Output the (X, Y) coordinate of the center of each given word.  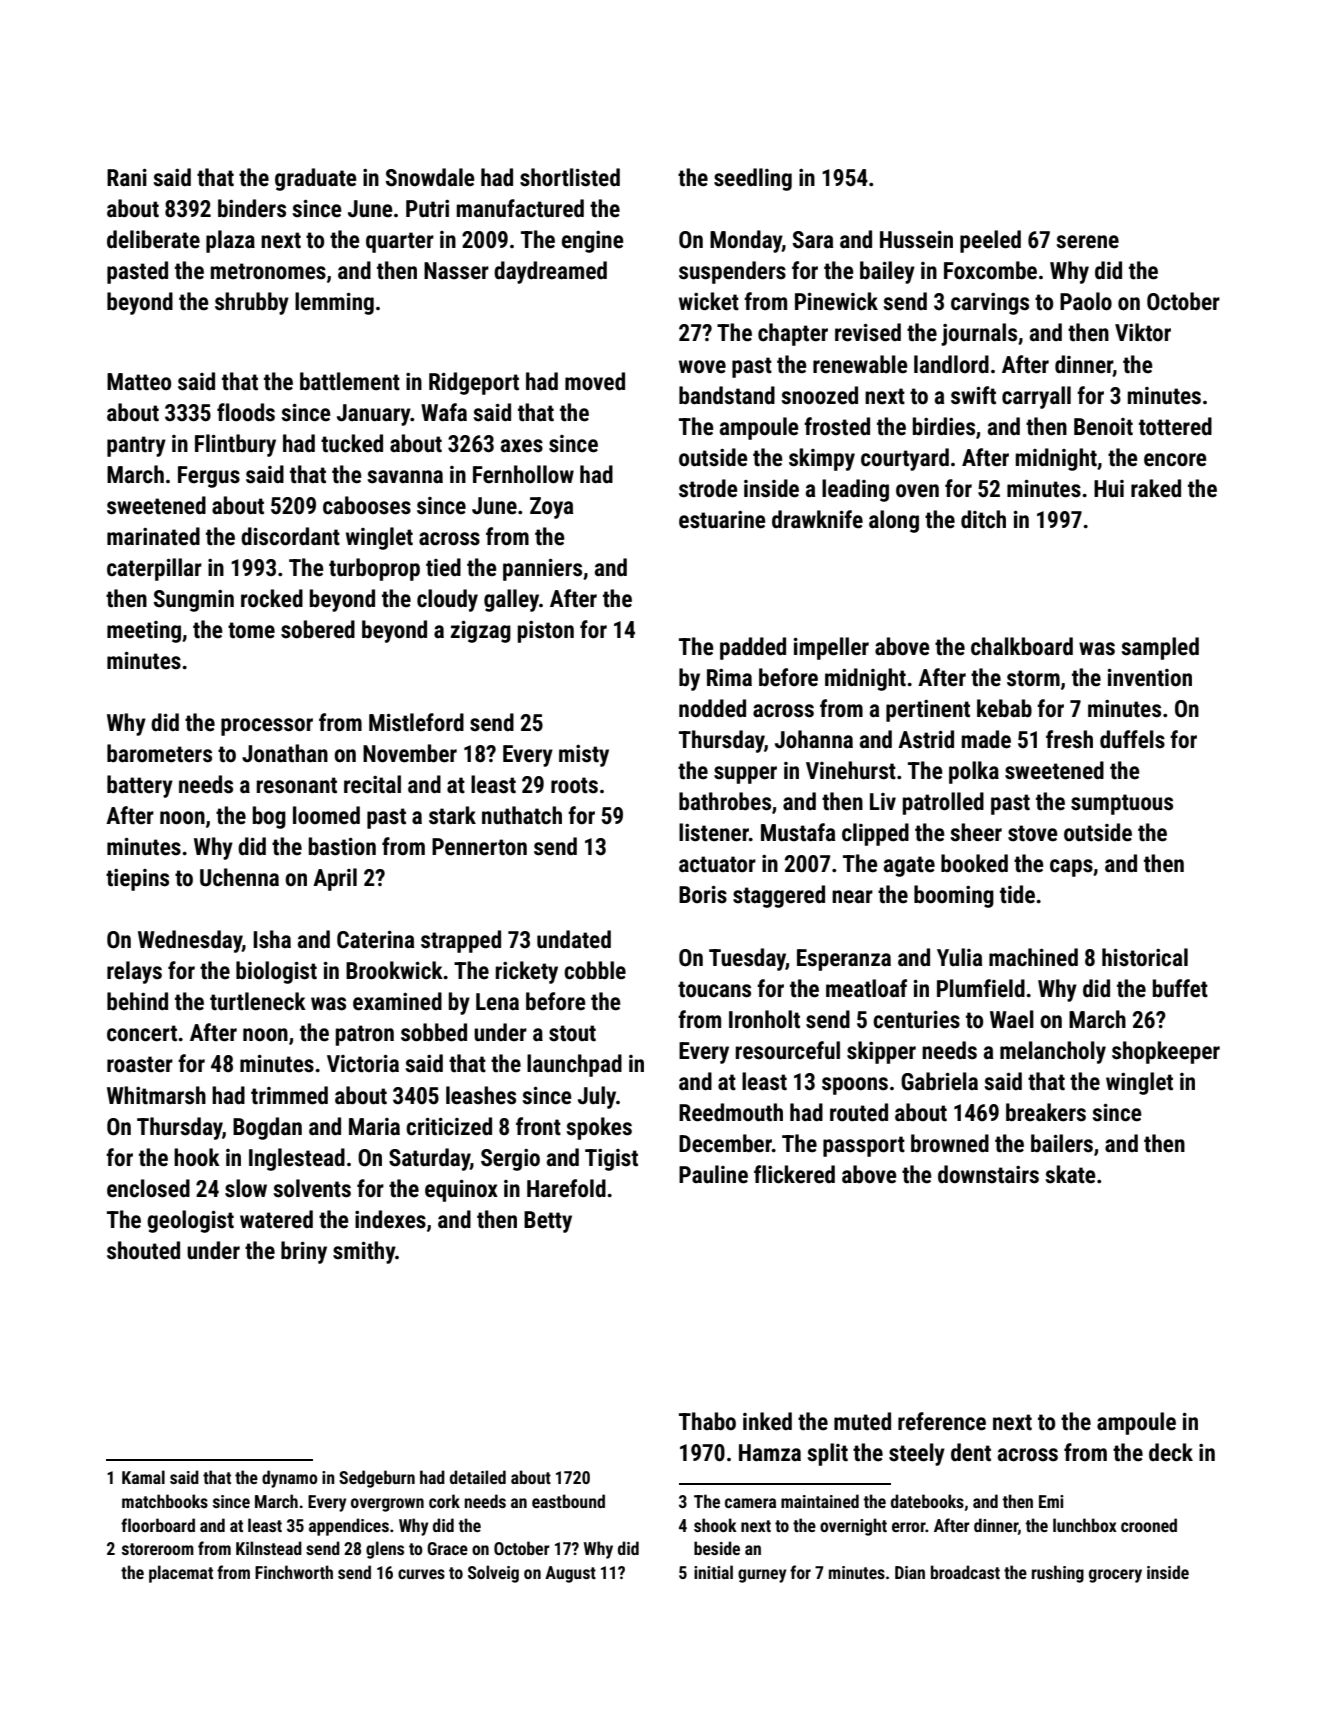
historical (1145, 957)
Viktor (1143, 332)
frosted (837, 426)
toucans (714, 989)
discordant (290, 536)
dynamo (290, 1479)
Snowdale (430, 177)
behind (137, 1001)
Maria (374, 1126)
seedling (753, 179)
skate (1070, 1174)
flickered (794, 1174)
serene (1087, 242)
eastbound (568, 1501)
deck (1171, 1452)
